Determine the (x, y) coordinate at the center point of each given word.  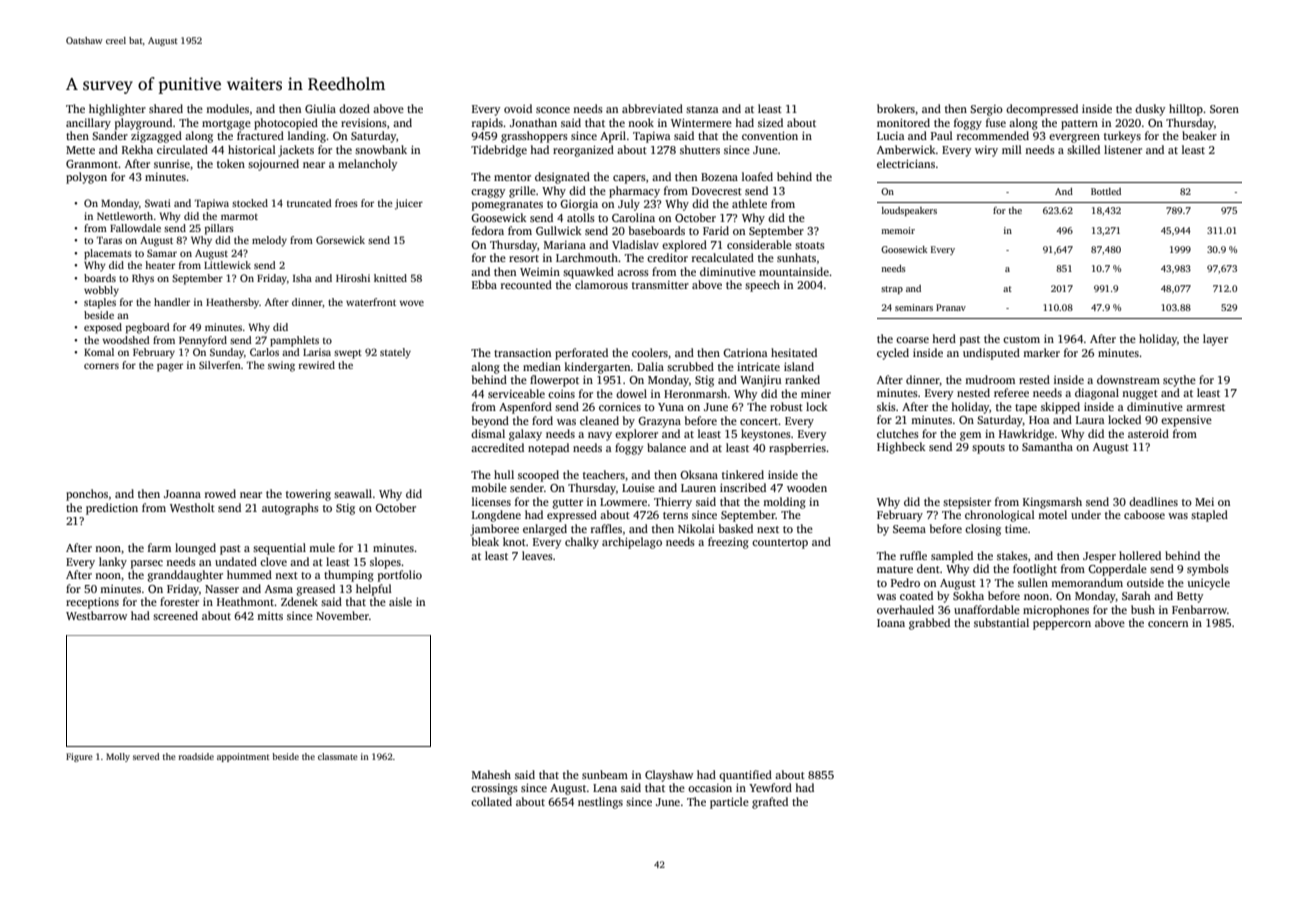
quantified (745, 776)
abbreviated (652, 108)
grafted (770, 803)
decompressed (1042, 110)
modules (227, 108)
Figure (79, 757)
